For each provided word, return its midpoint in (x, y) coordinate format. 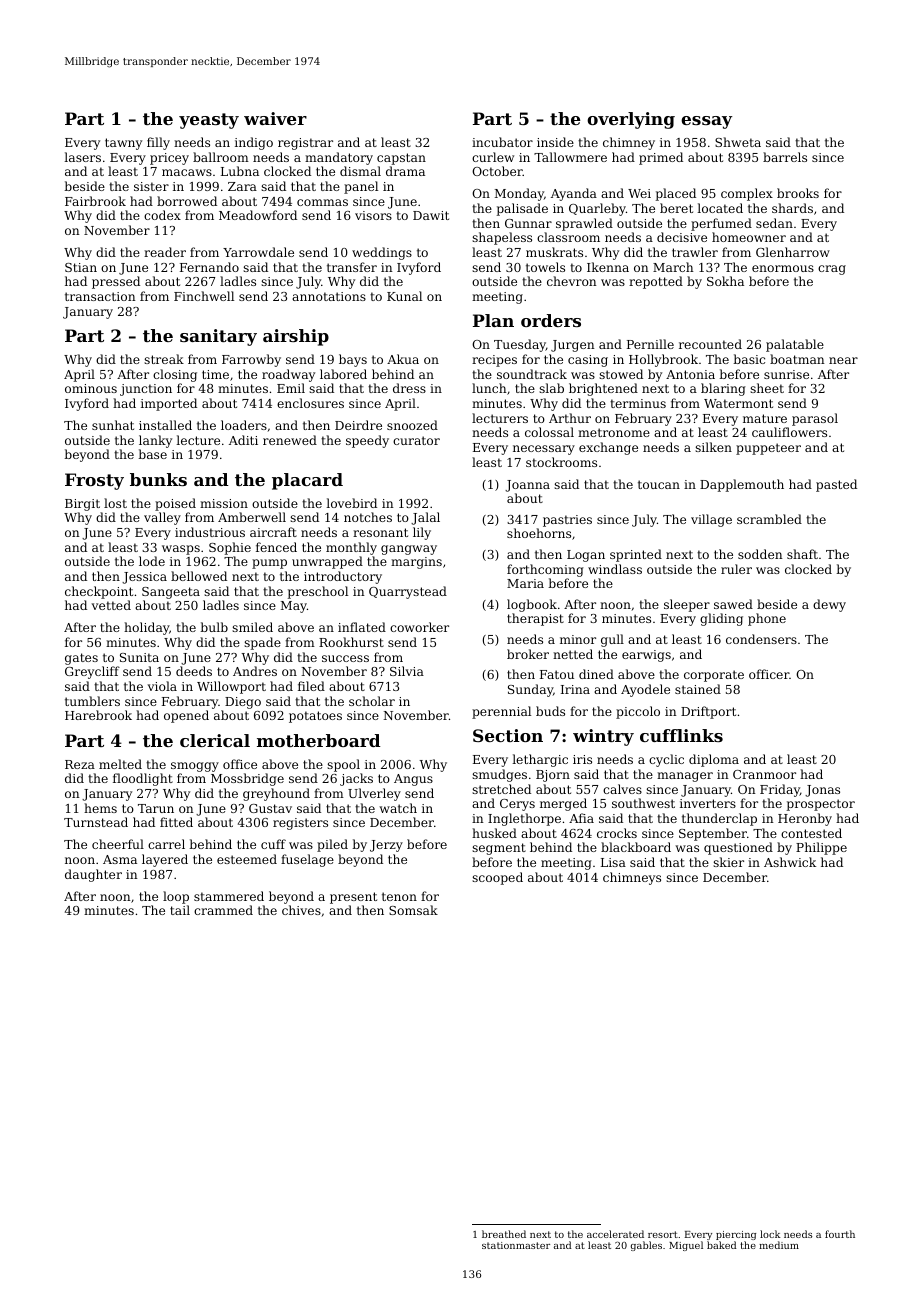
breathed (504, 1234)
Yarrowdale (258, 252)
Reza (80, 764)
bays (353, 360)
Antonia (690, 374)
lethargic (540, 760)
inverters (708, 803)
